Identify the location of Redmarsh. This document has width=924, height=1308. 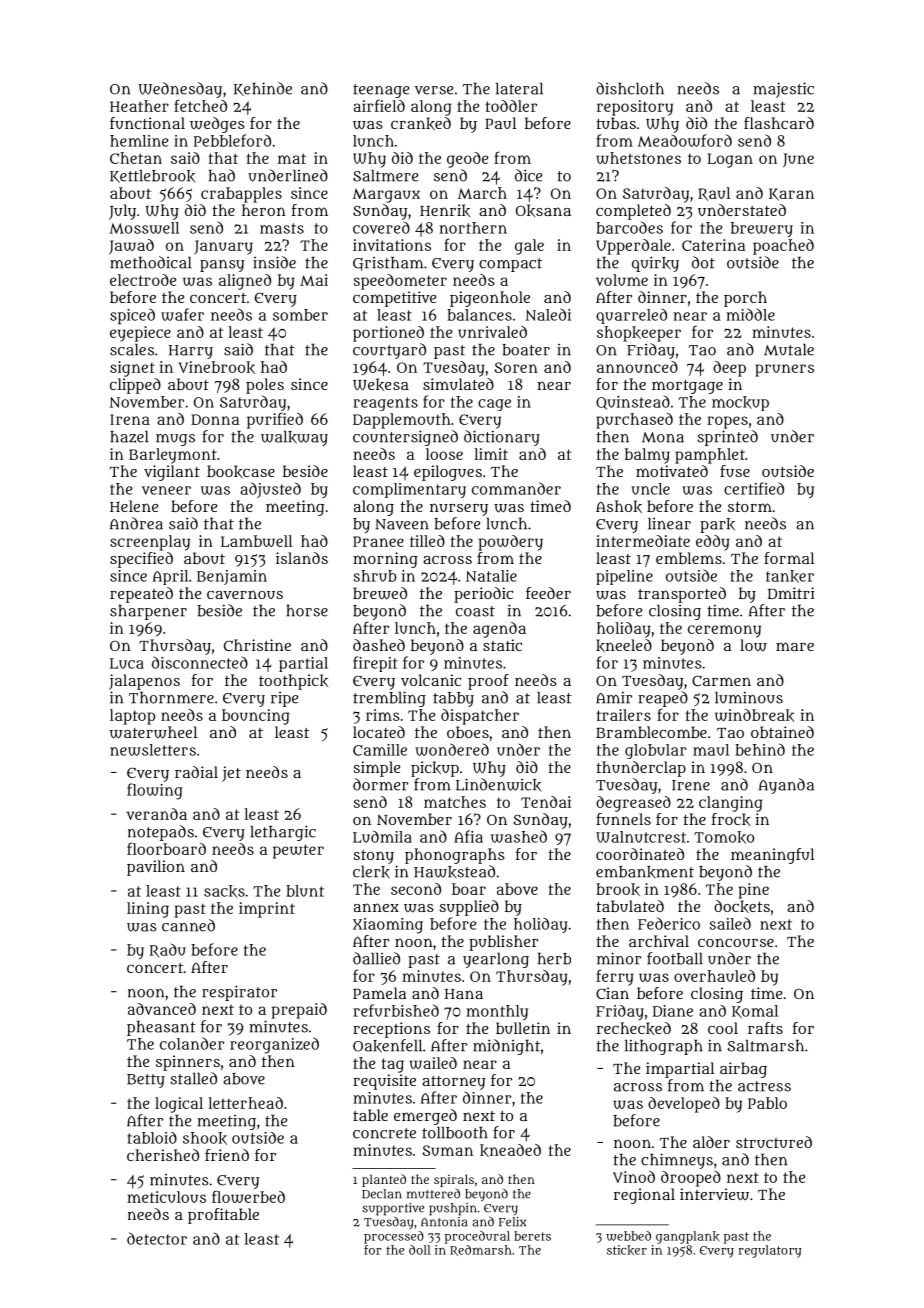
(481, 1250).
